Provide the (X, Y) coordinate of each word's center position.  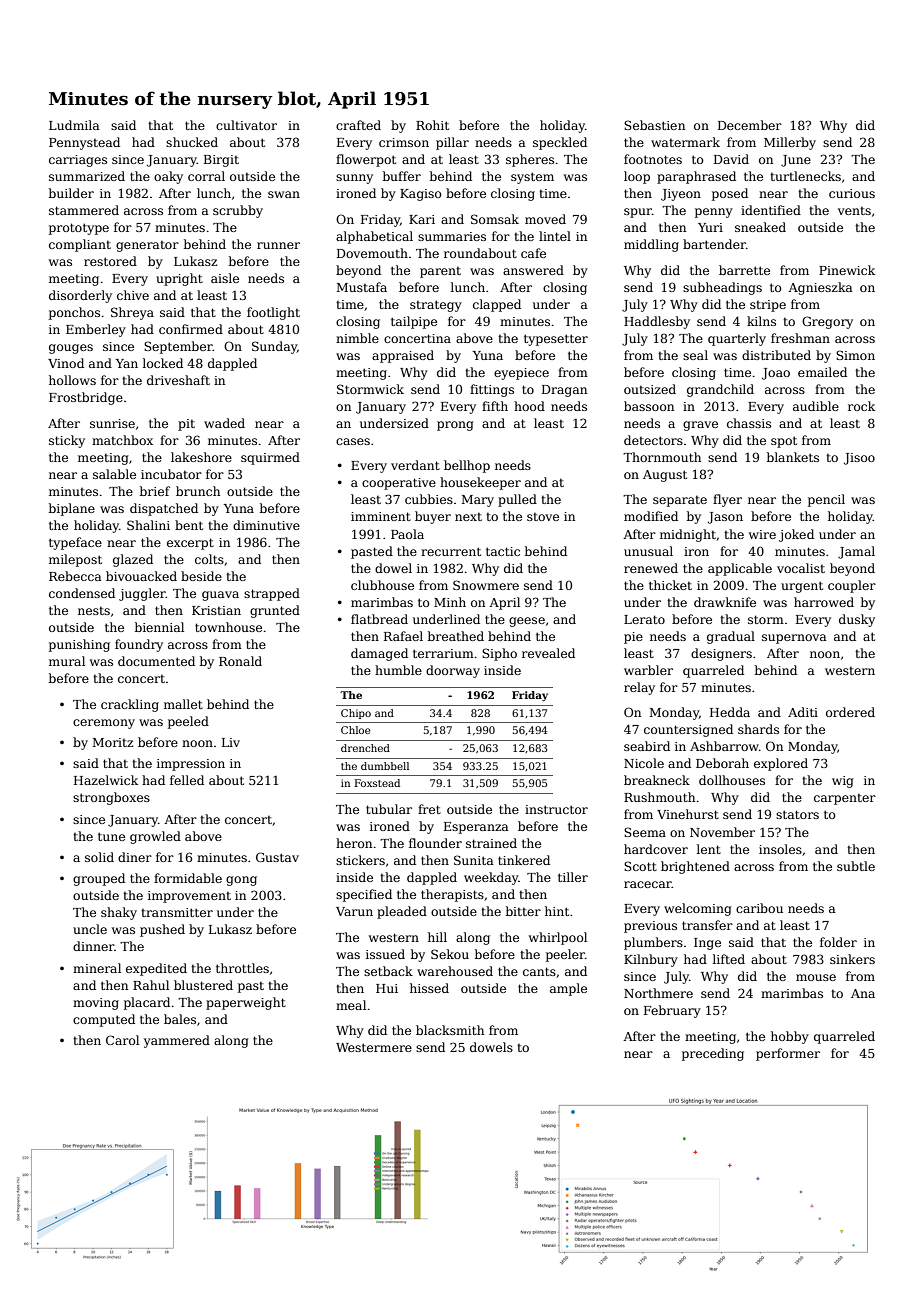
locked (163, 363)
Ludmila (74, 125)
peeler (565, 955)
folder (838, 942)
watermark (685, 142)
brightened (695, 867)
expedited (156, 969)
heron (354, 843)
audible (816, 406)
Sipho (499, 654)
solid (99, 857)
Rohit (432, 125)
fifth (495, 406)
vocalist (801, 568)
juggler (142, 594)
